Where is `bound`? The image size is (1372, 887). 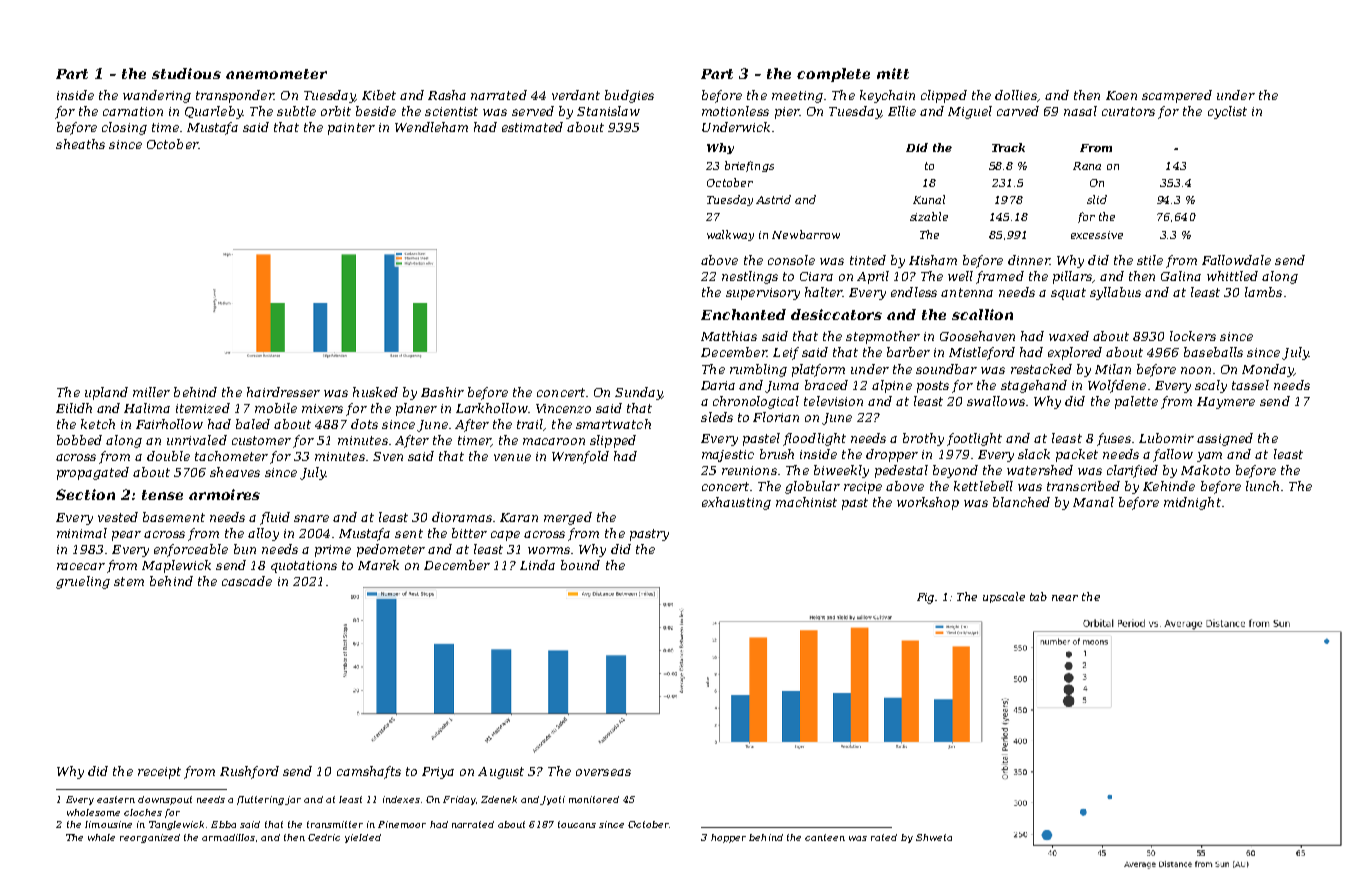
bound is located at coordinates (580, 565).
